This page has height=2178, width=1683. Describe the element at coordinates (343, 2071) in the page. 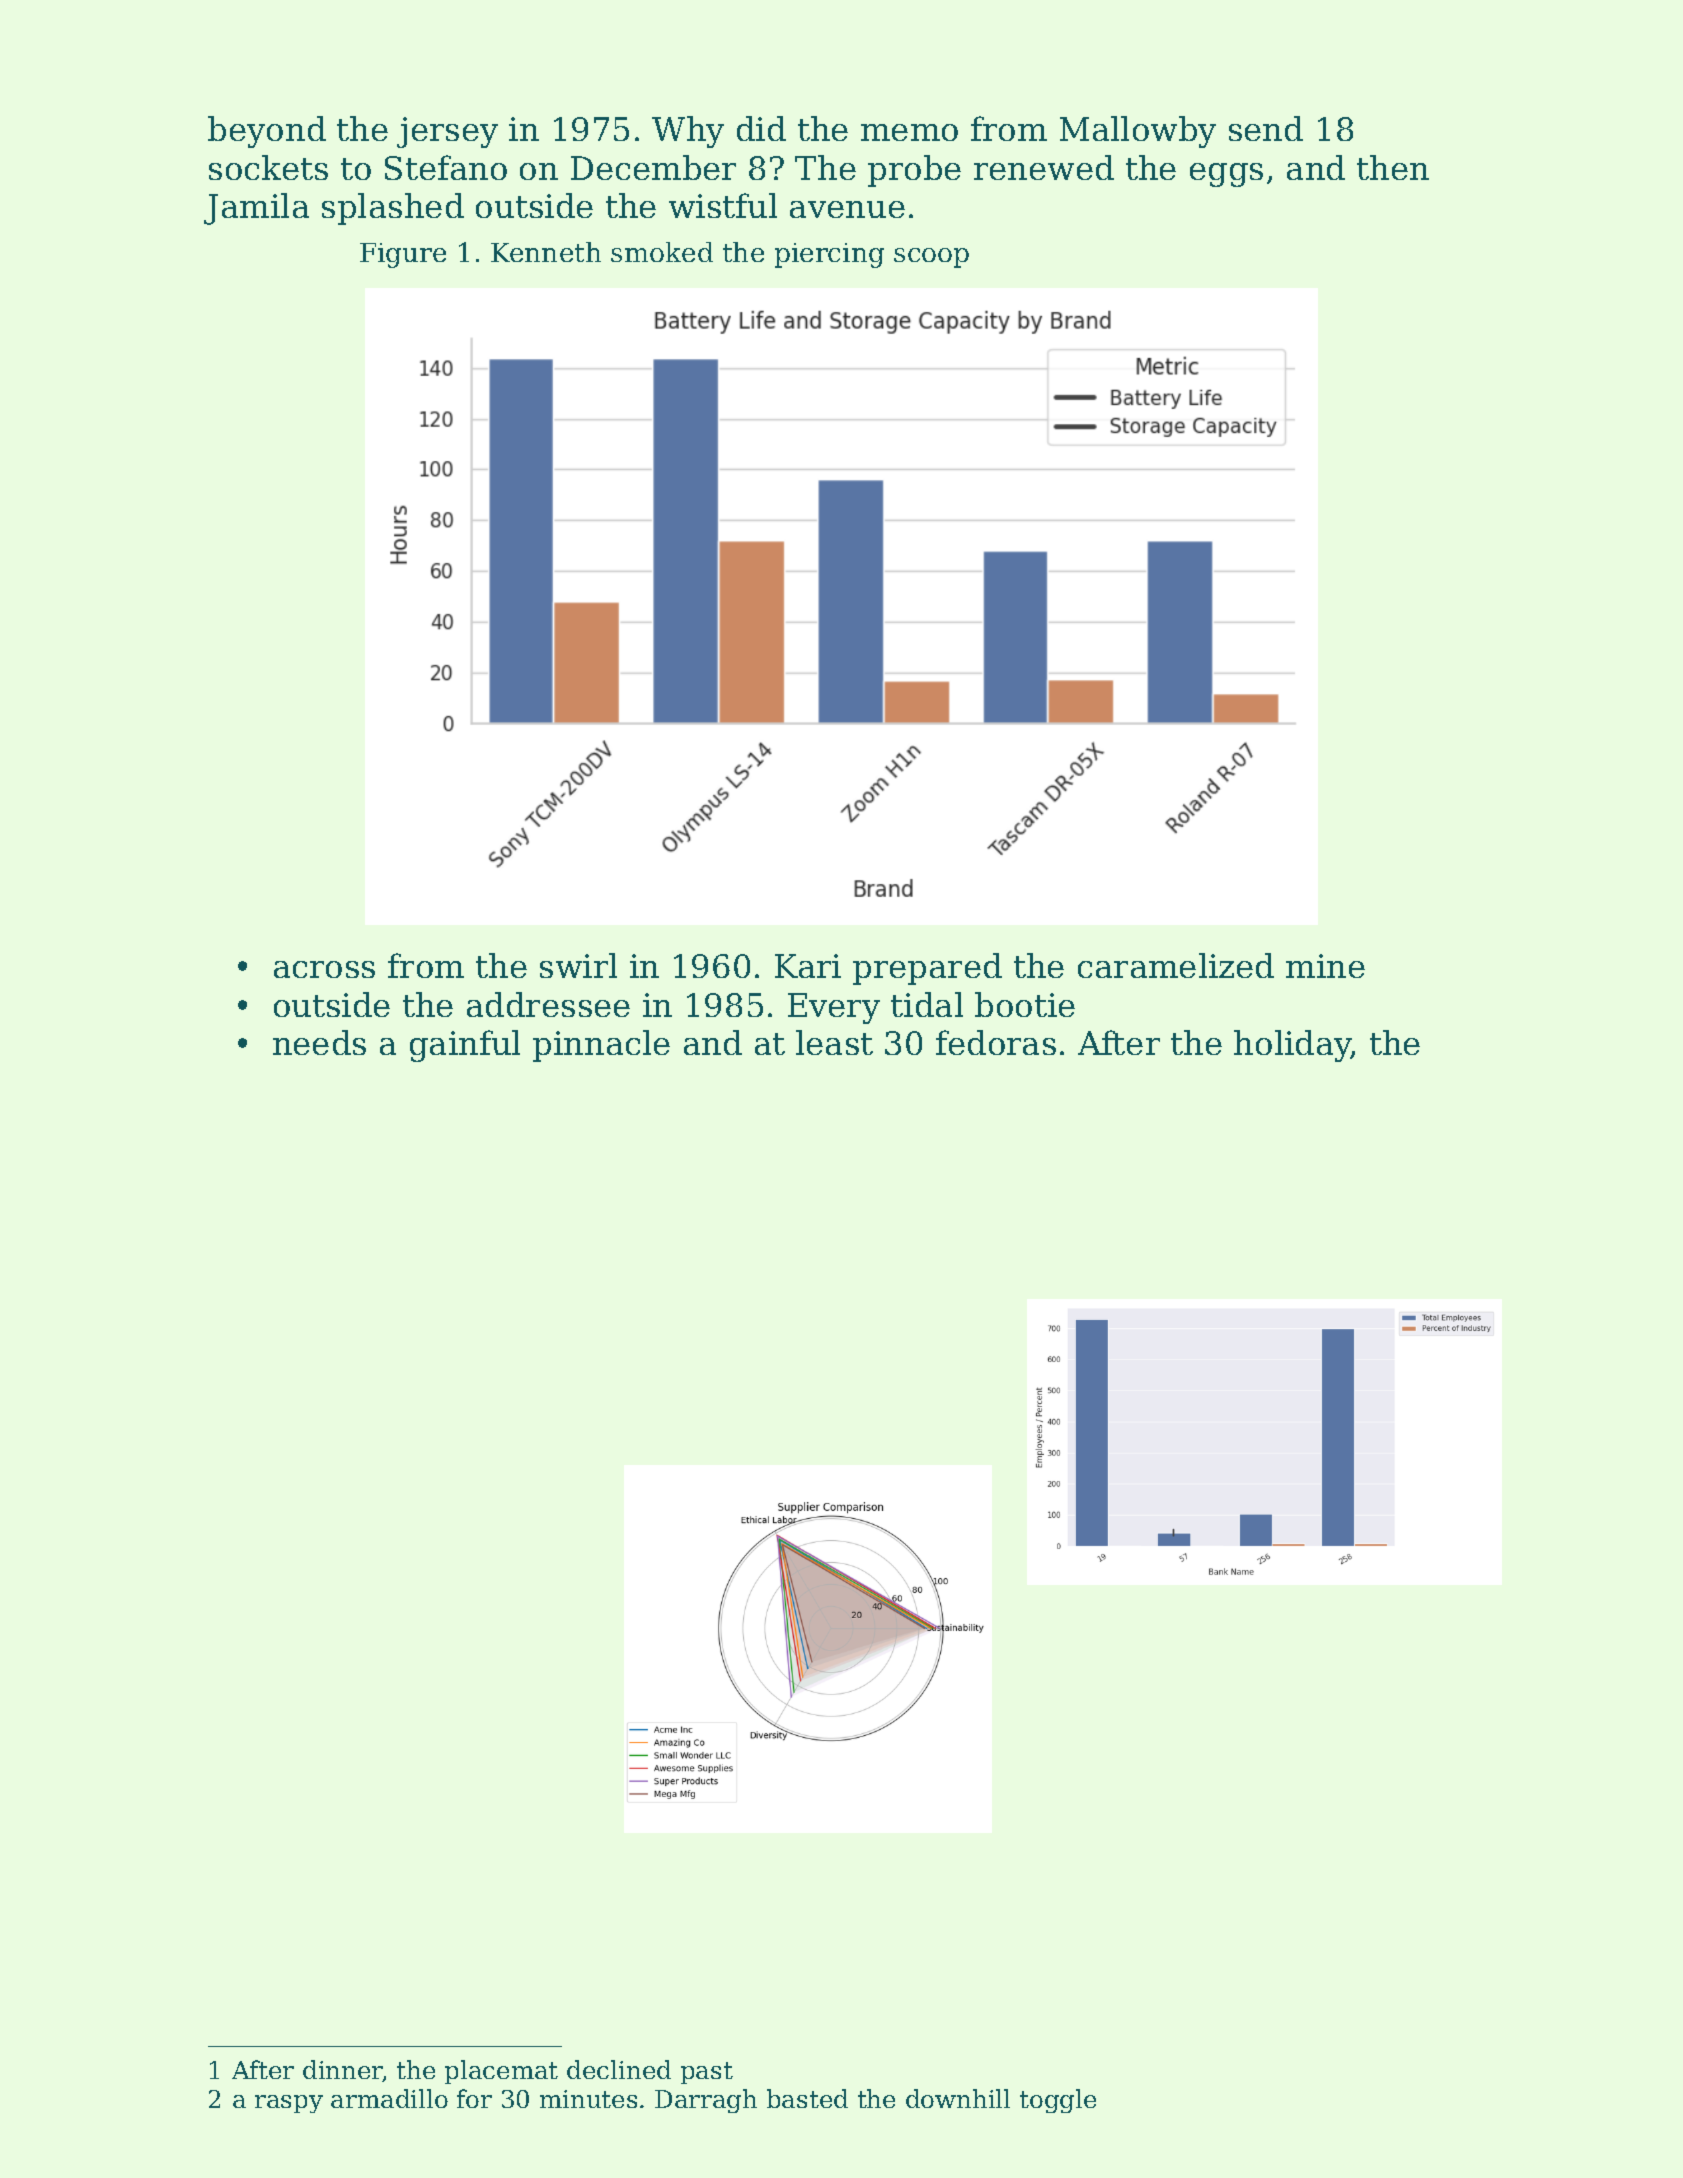

I see `dinner` at that location.
